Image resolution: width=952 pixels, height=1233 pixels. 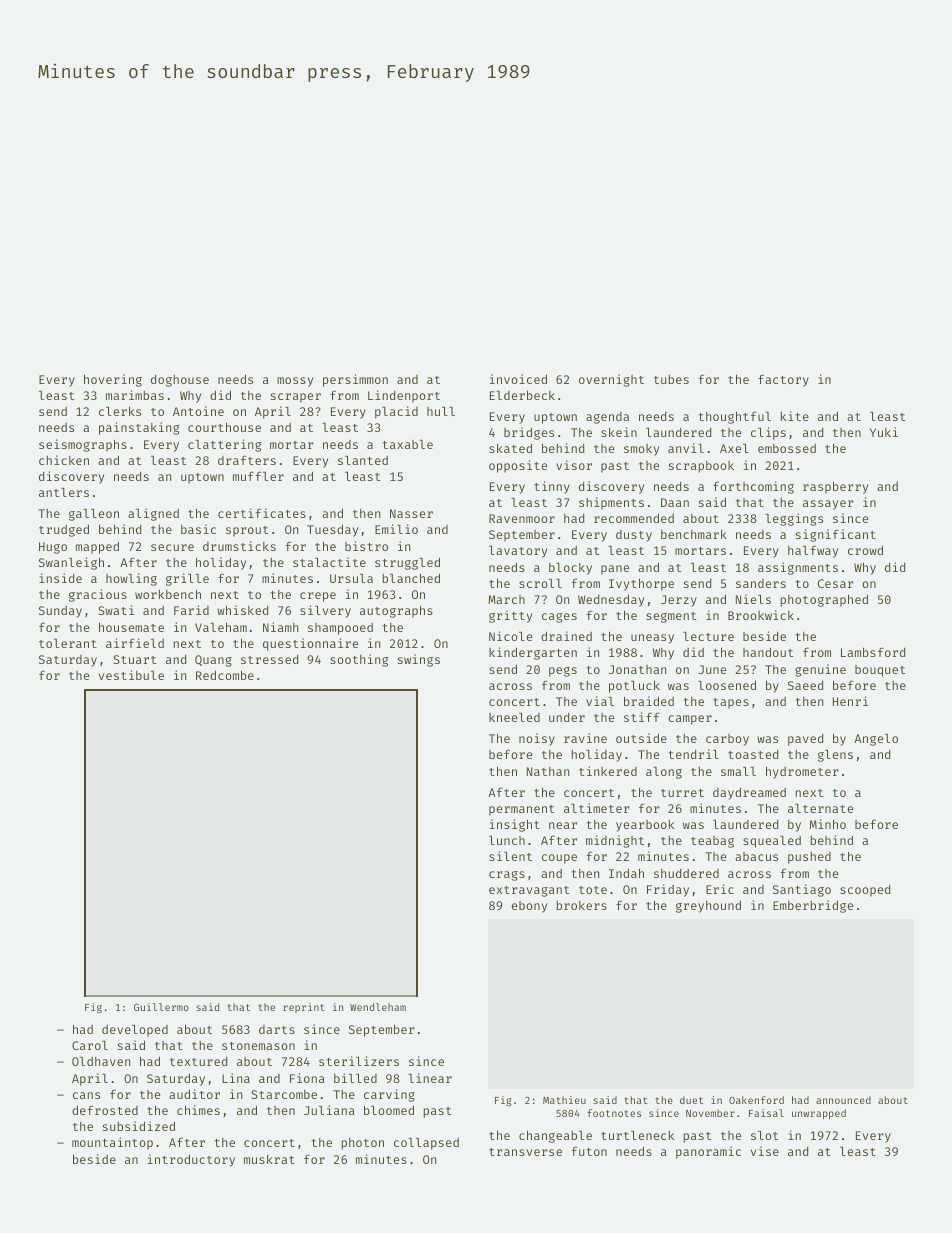 What do you see at coordinates (727, 685) in the document?
I see `loosened` at bounding box center [727, 685].
